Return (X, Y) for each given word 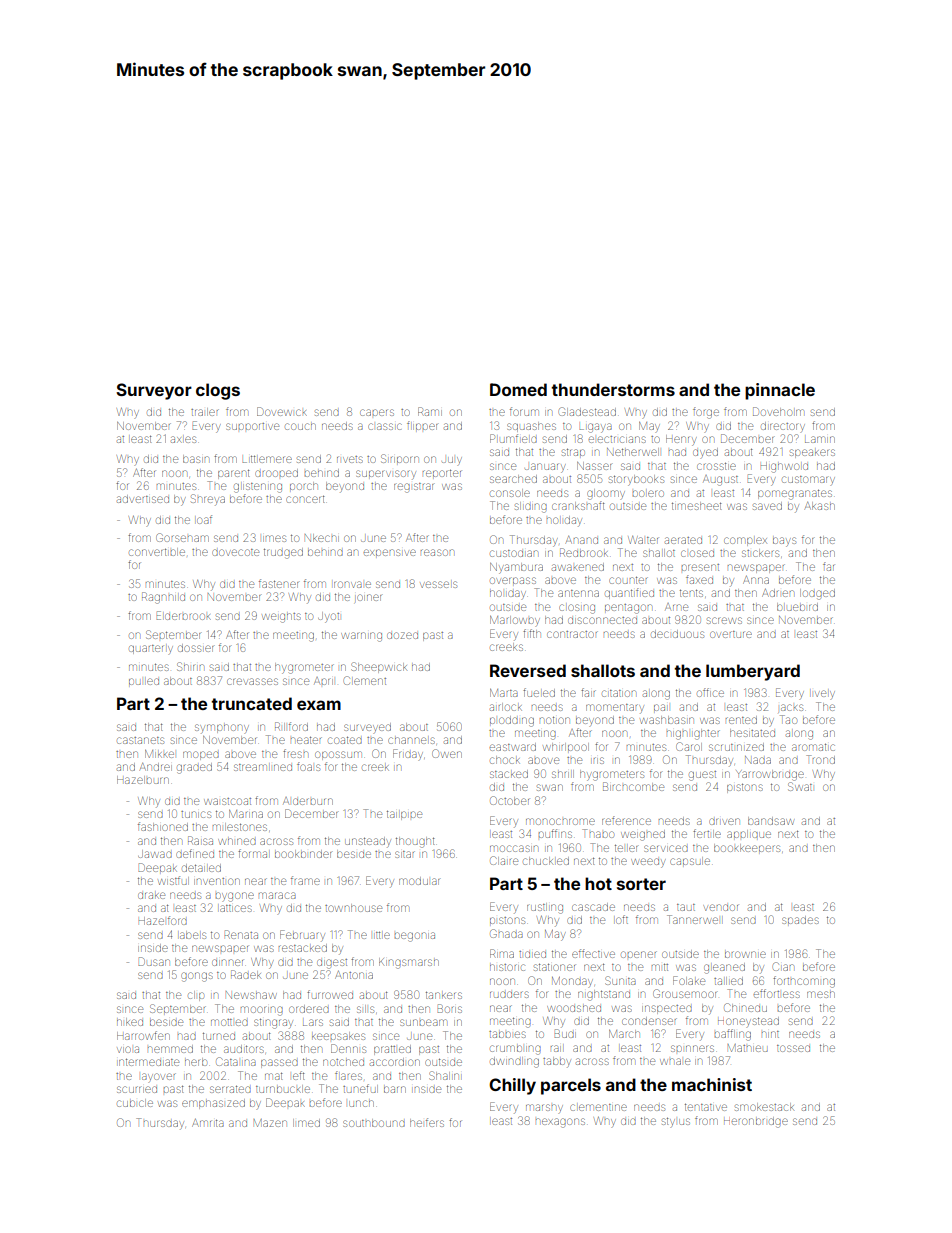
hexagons (560, 1123)
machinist (712, 1084)
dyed (705, 452)
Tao (788, 719)
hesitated (752, 733)
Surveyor (154, 391)
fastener (278, 583)
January (545, 468)
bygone (235, 897)
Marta (504, 693)
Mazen (270, 1123)
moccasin (514, 848)
